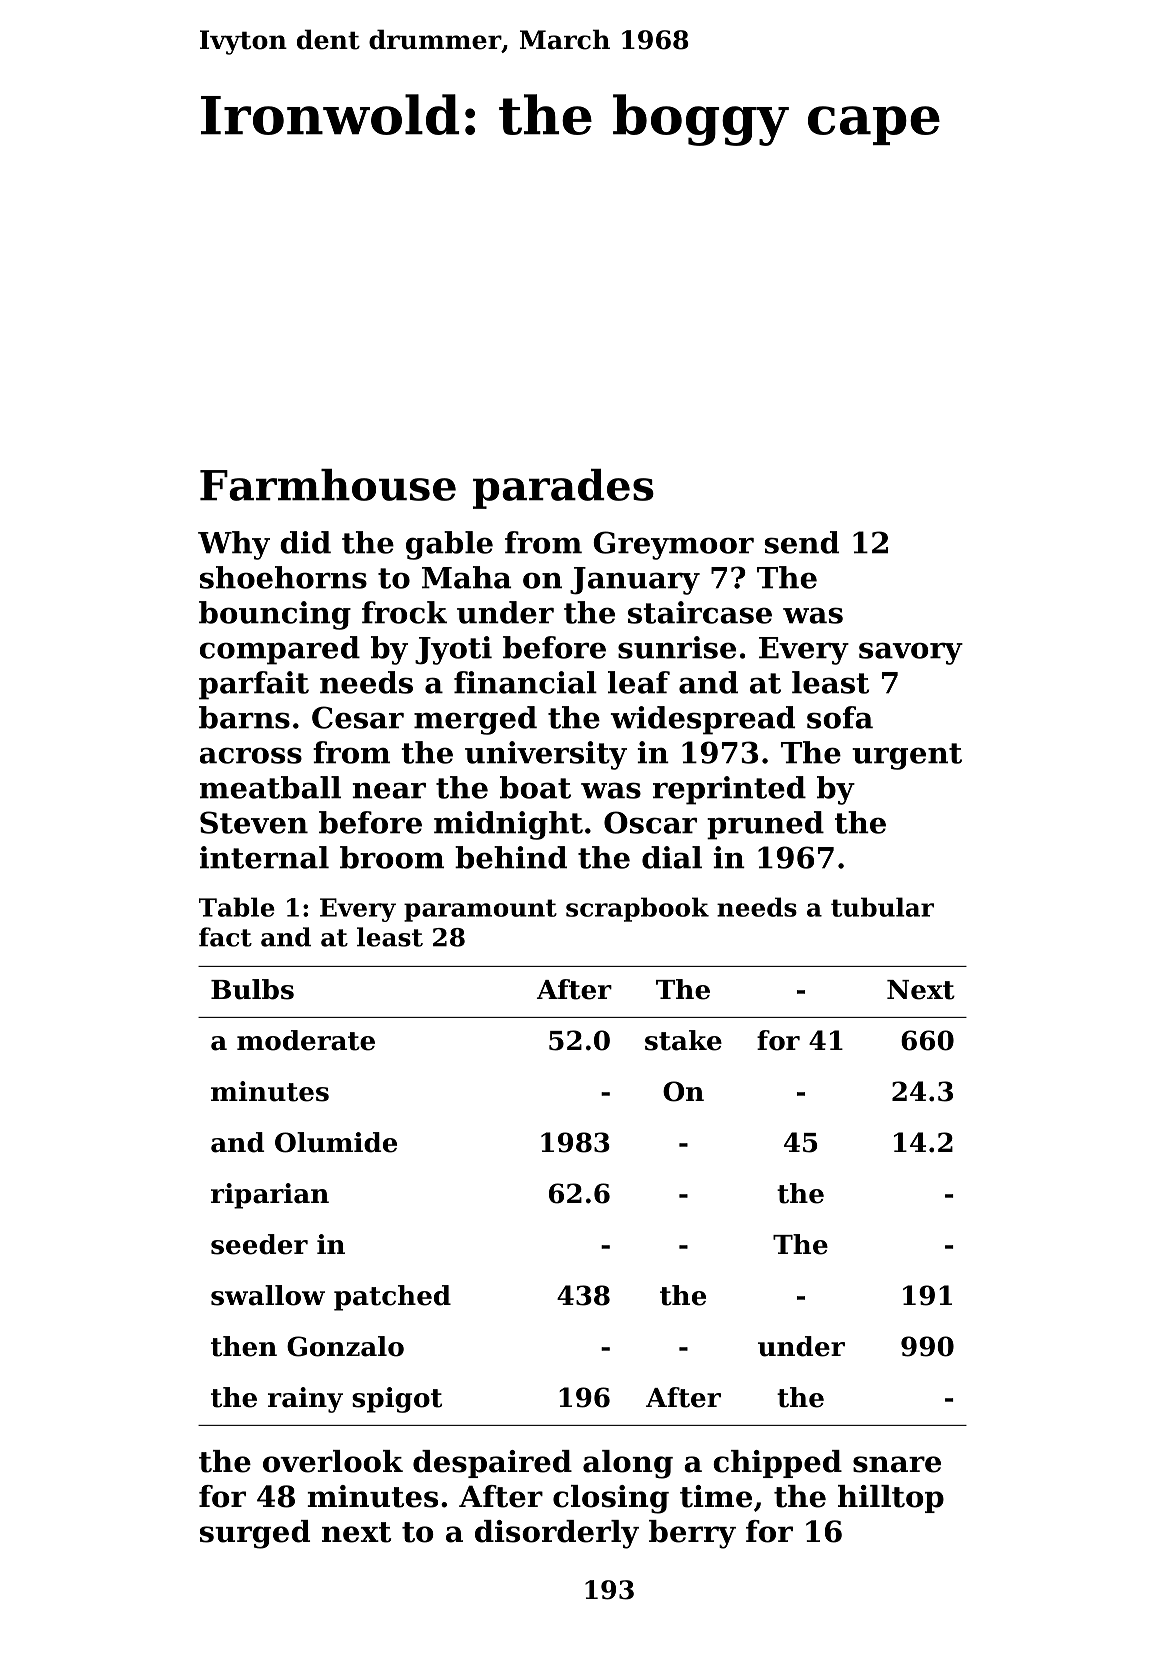 Image resolution: width=1165 pixels, height=1654 pixels. What do you see at coordinates (557, 1534) in the document?
I see `disorderly` at bounding box center [557, 1534].
